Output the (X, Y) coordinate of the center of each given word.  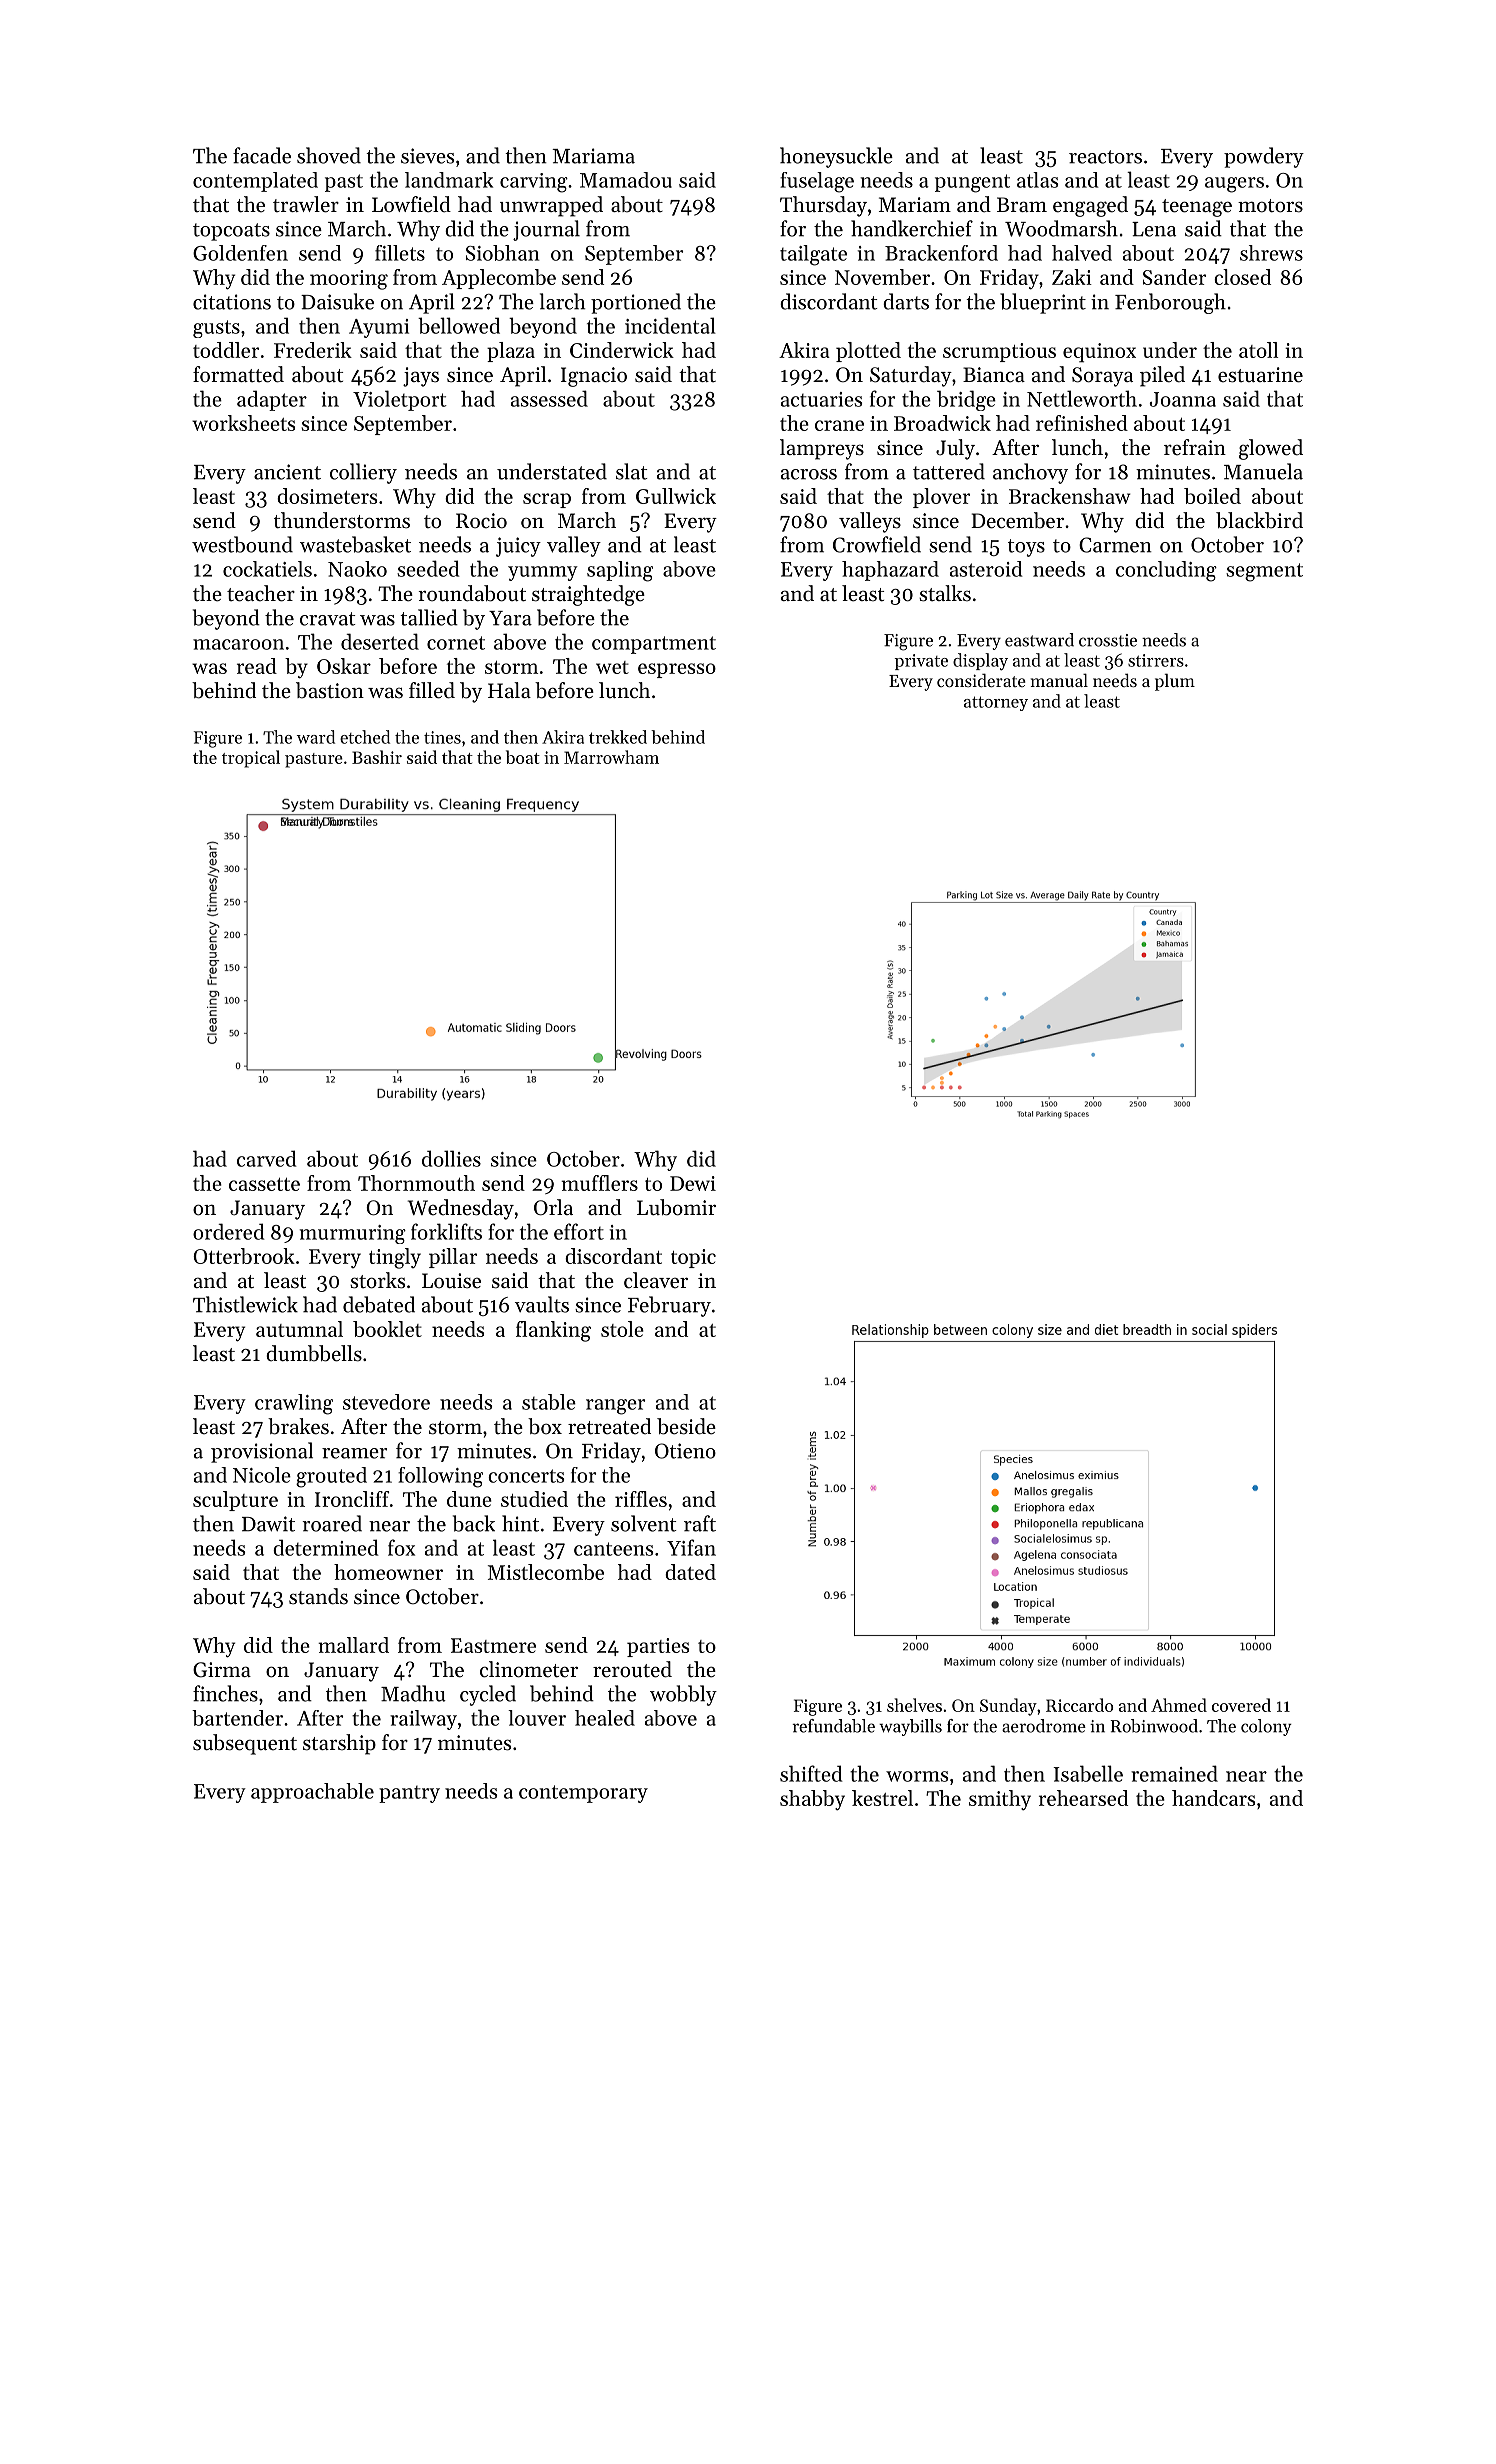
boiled (1212, 496)
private (921, 662)
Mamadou (626, 180)
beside (686, 1426)
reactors (1105, 157)
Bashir (377, 757)
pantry (409, 1794)
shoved (329, 155)
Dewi (693, 1183)
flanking (553, 1331)
